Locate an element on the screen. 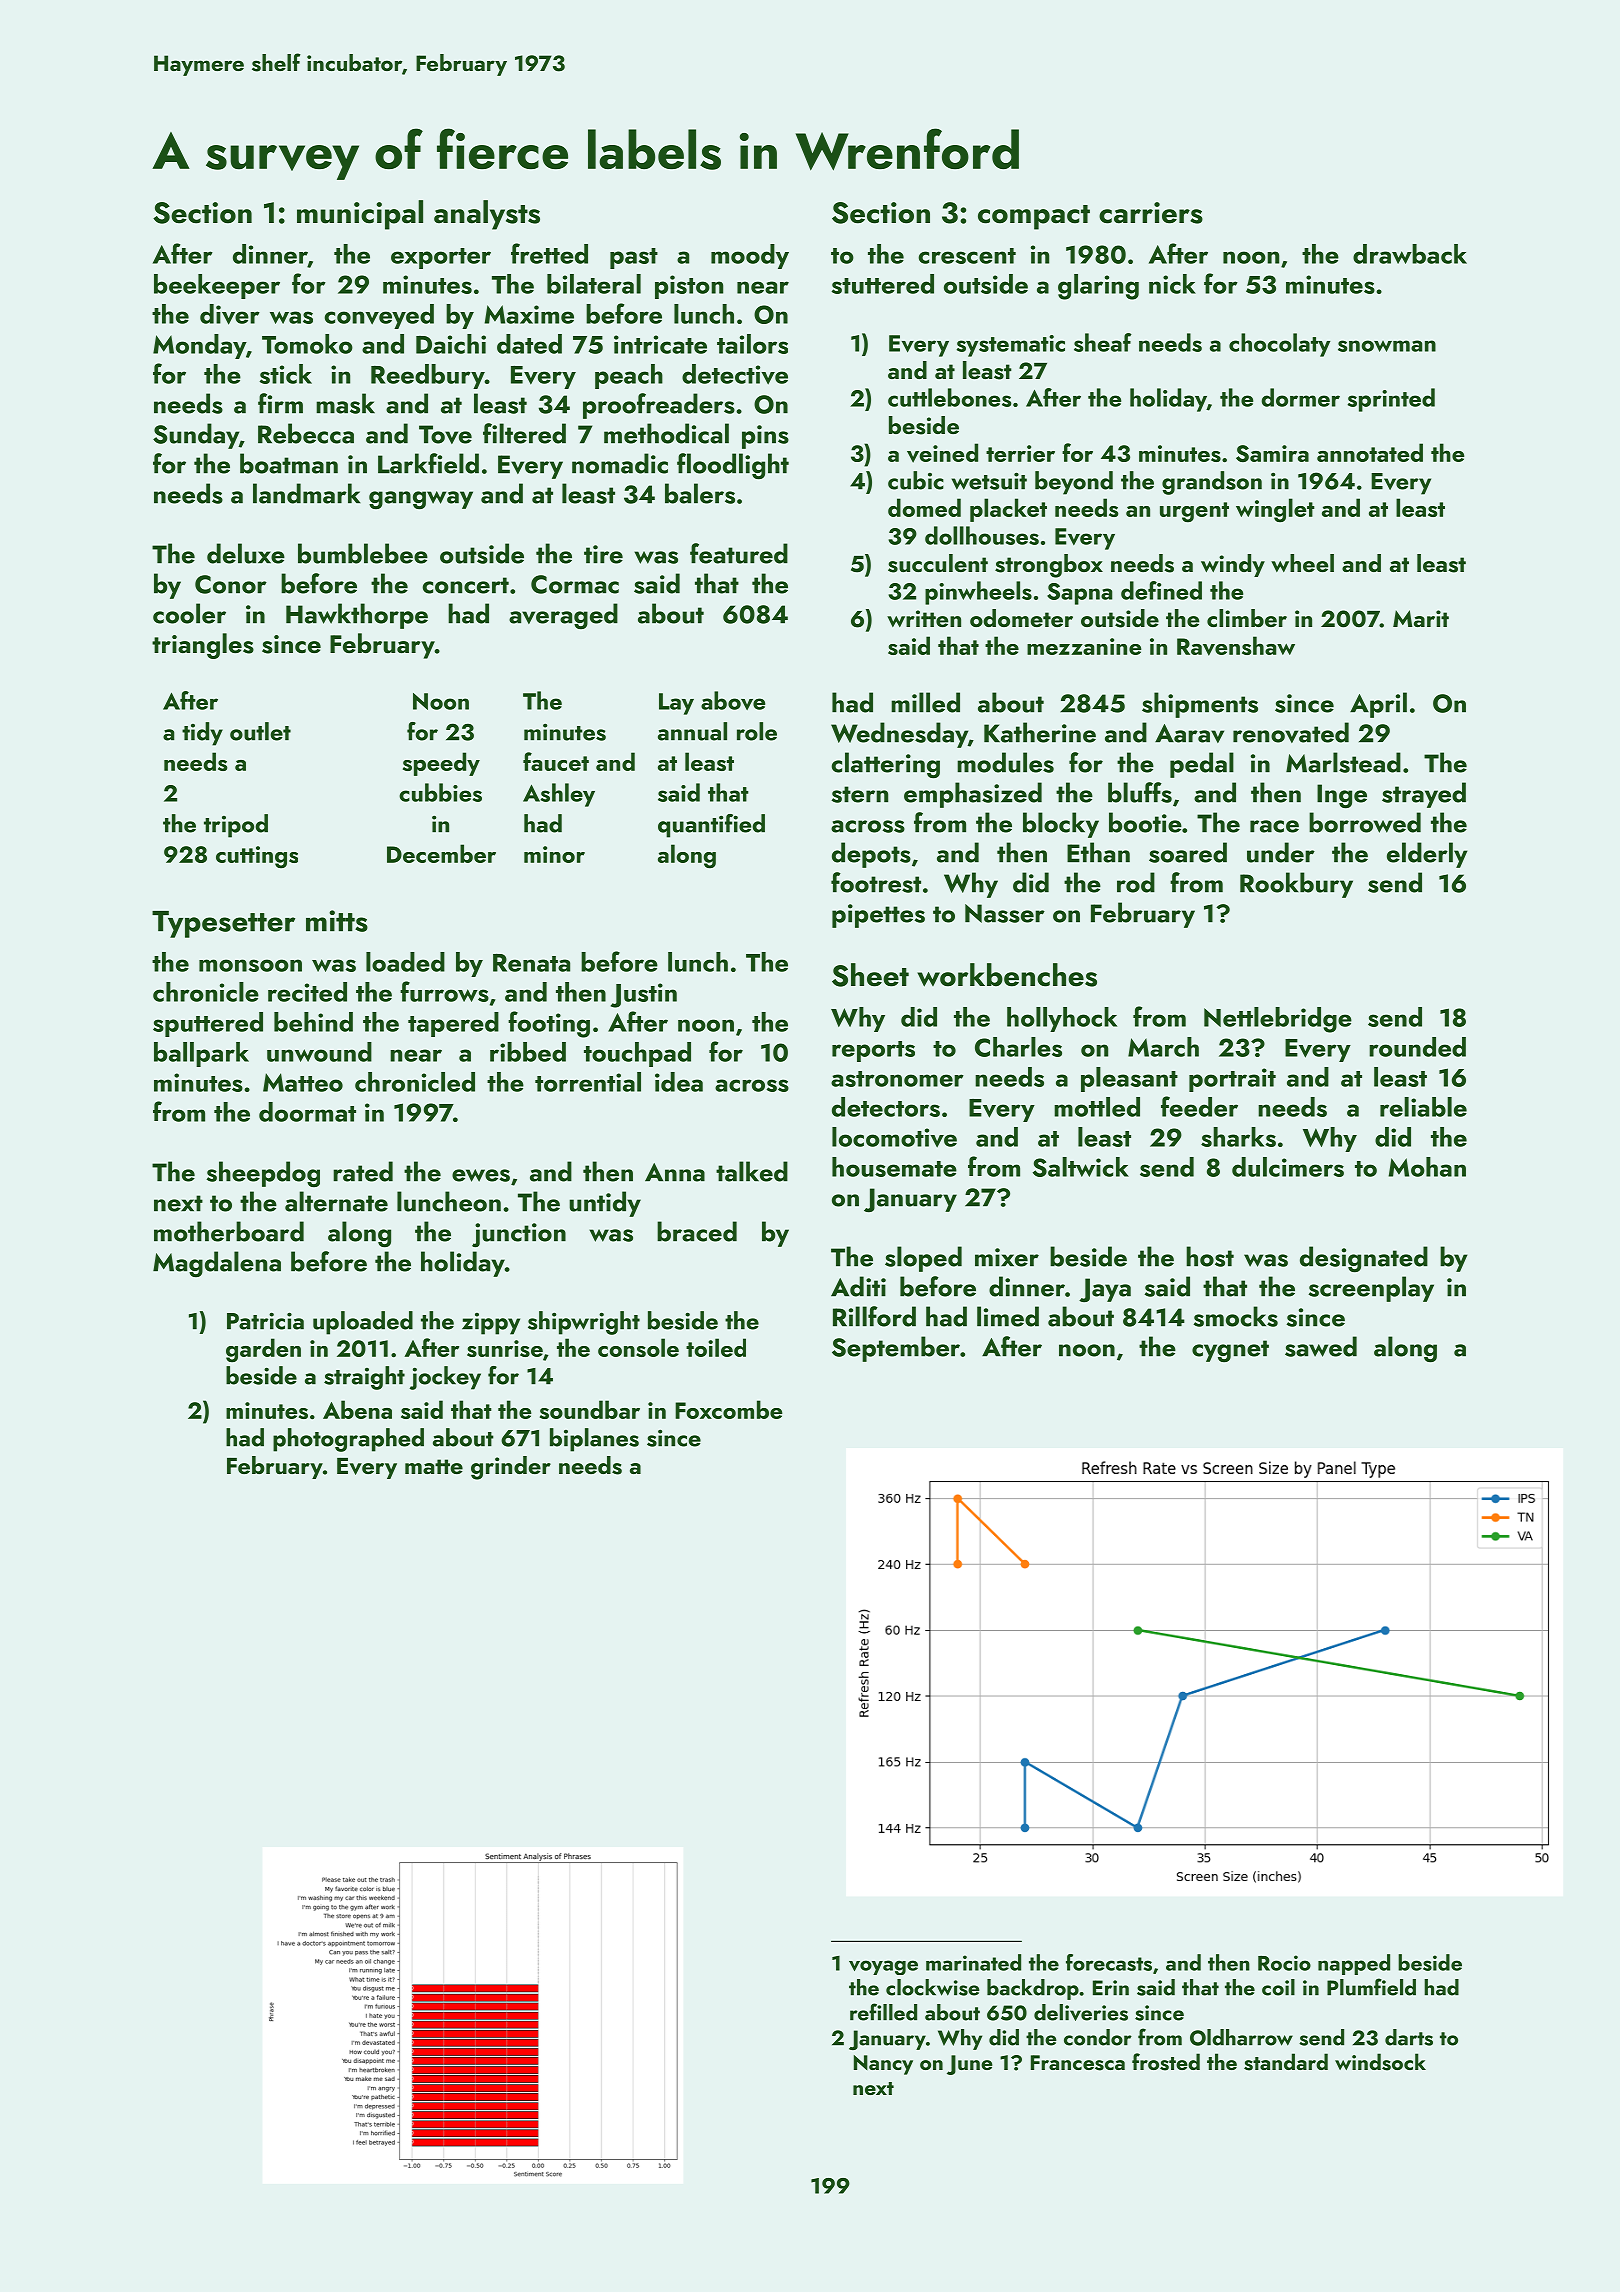 The height and width of the screenshot is (2292, 1620). garden is located at coordinates (263, 1350).
